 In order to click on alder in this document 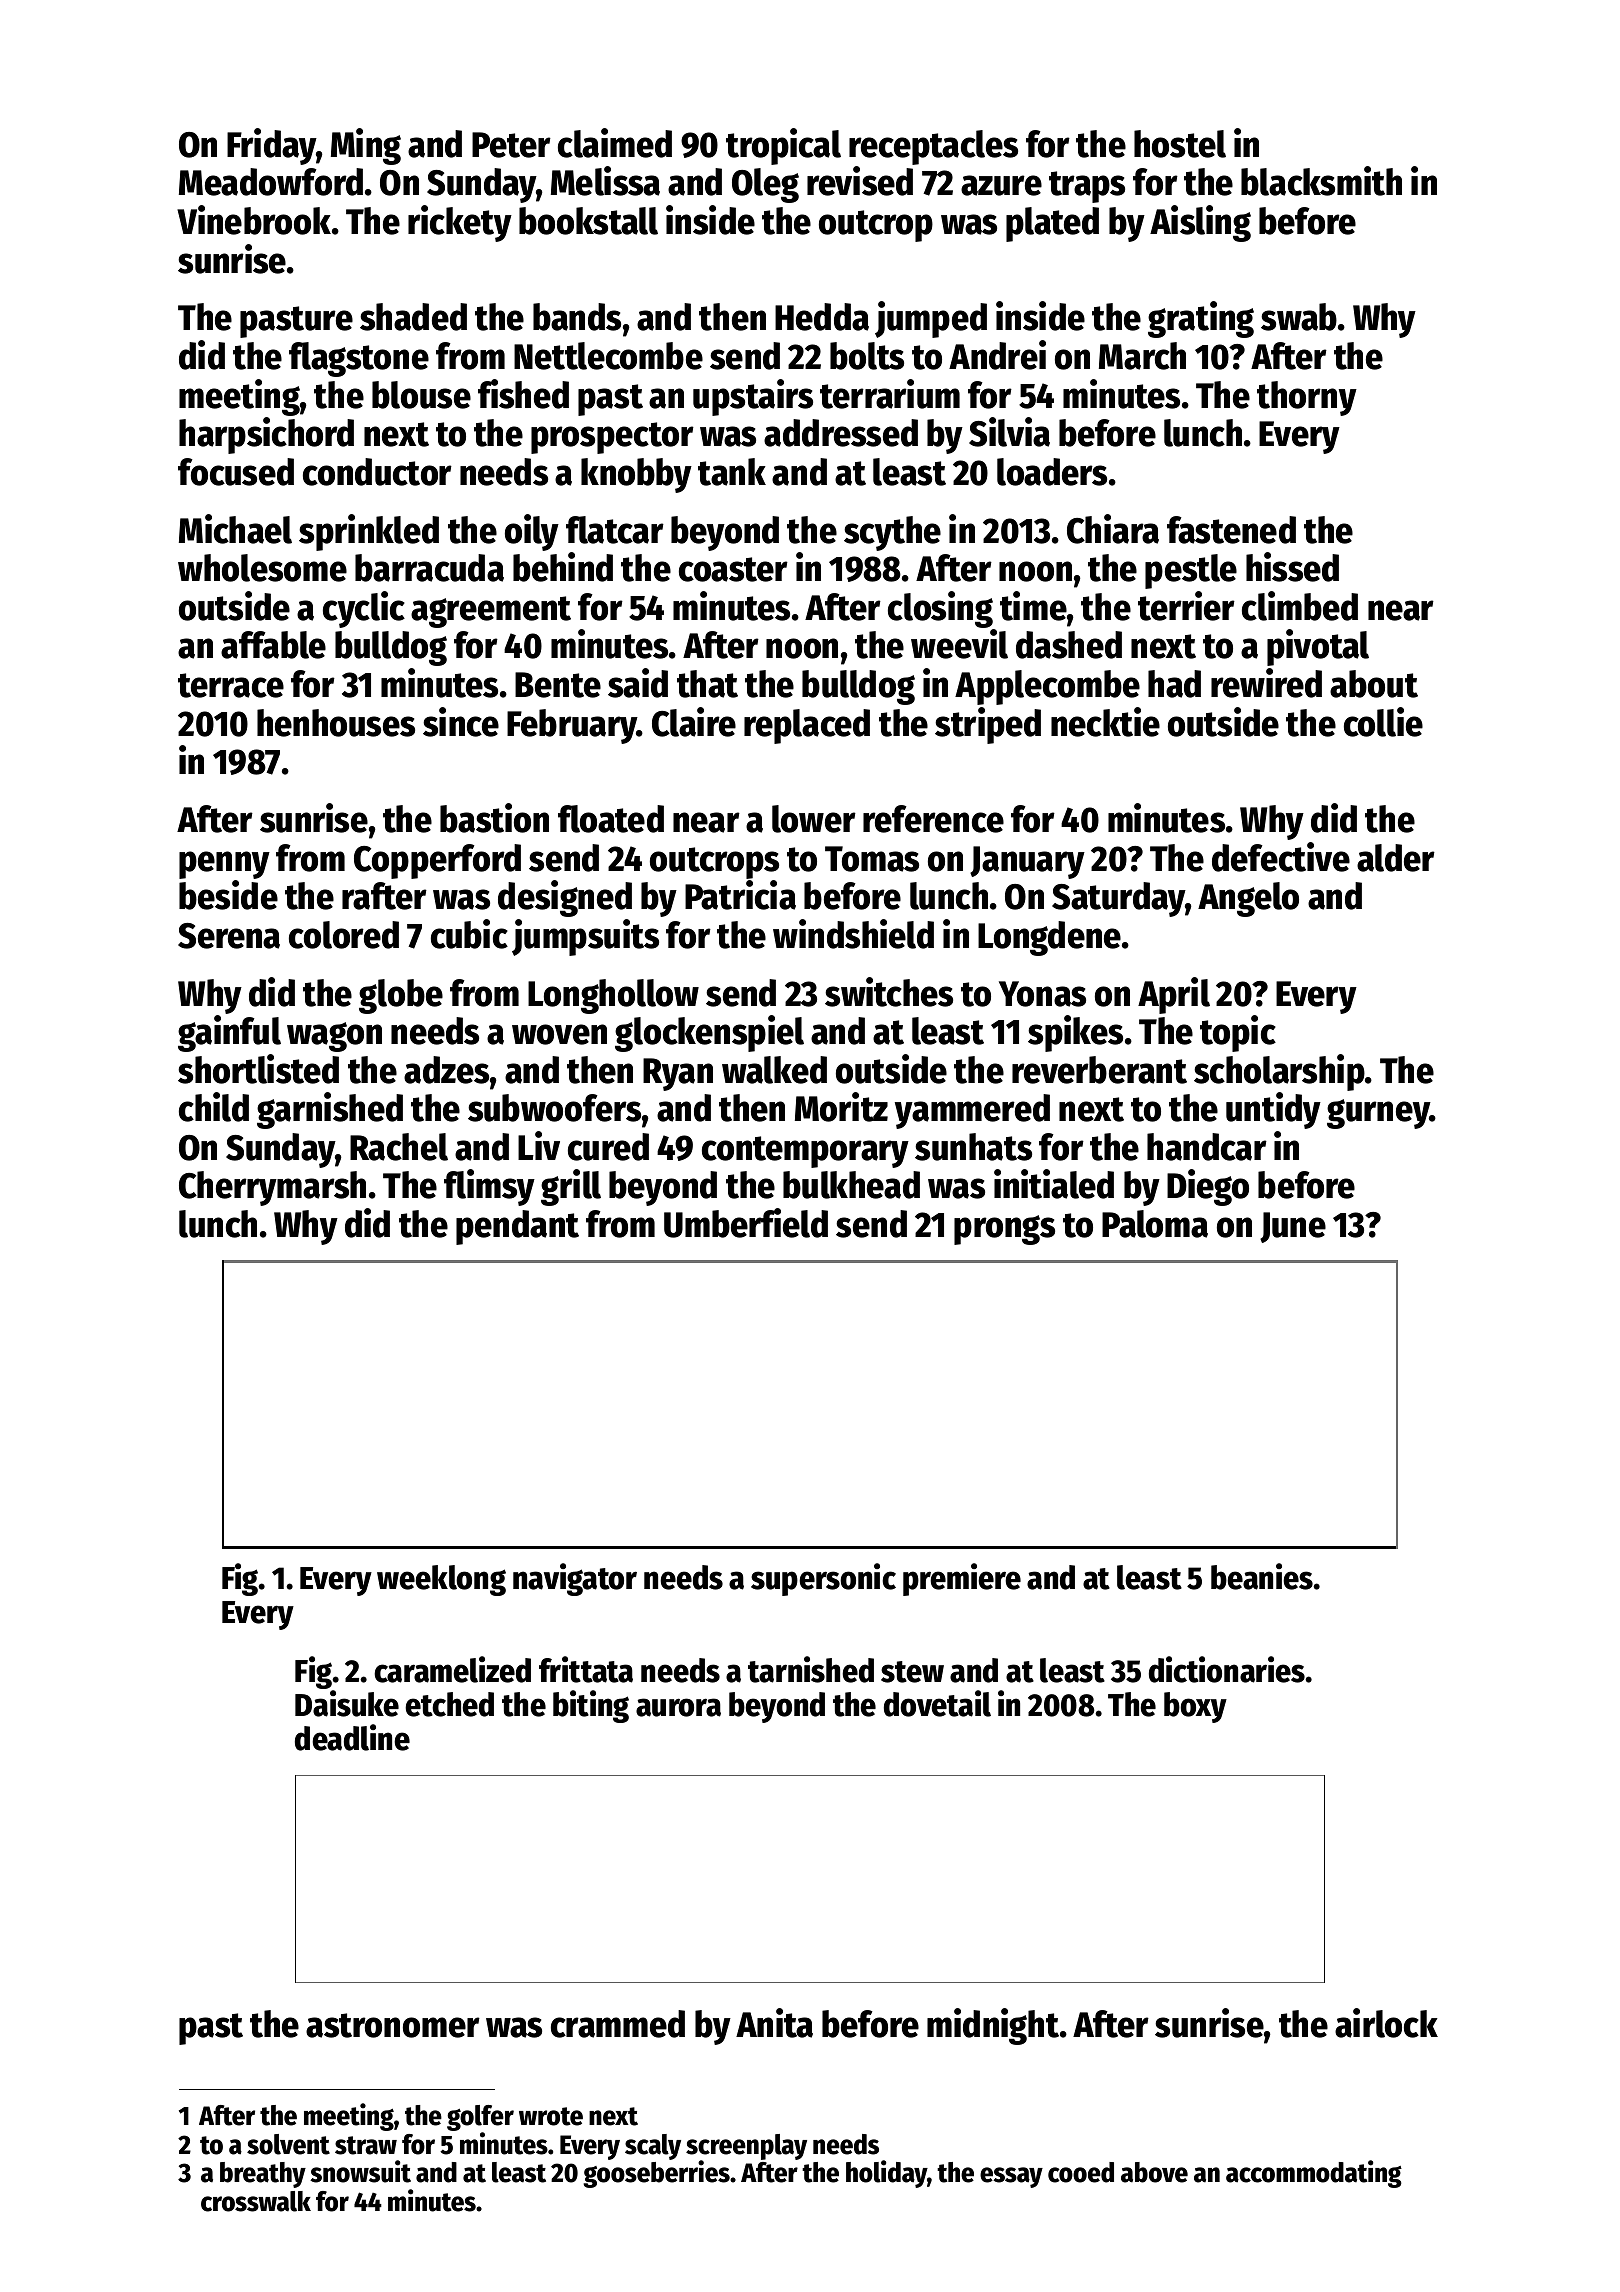, I will do `click(1396, 858)`.
